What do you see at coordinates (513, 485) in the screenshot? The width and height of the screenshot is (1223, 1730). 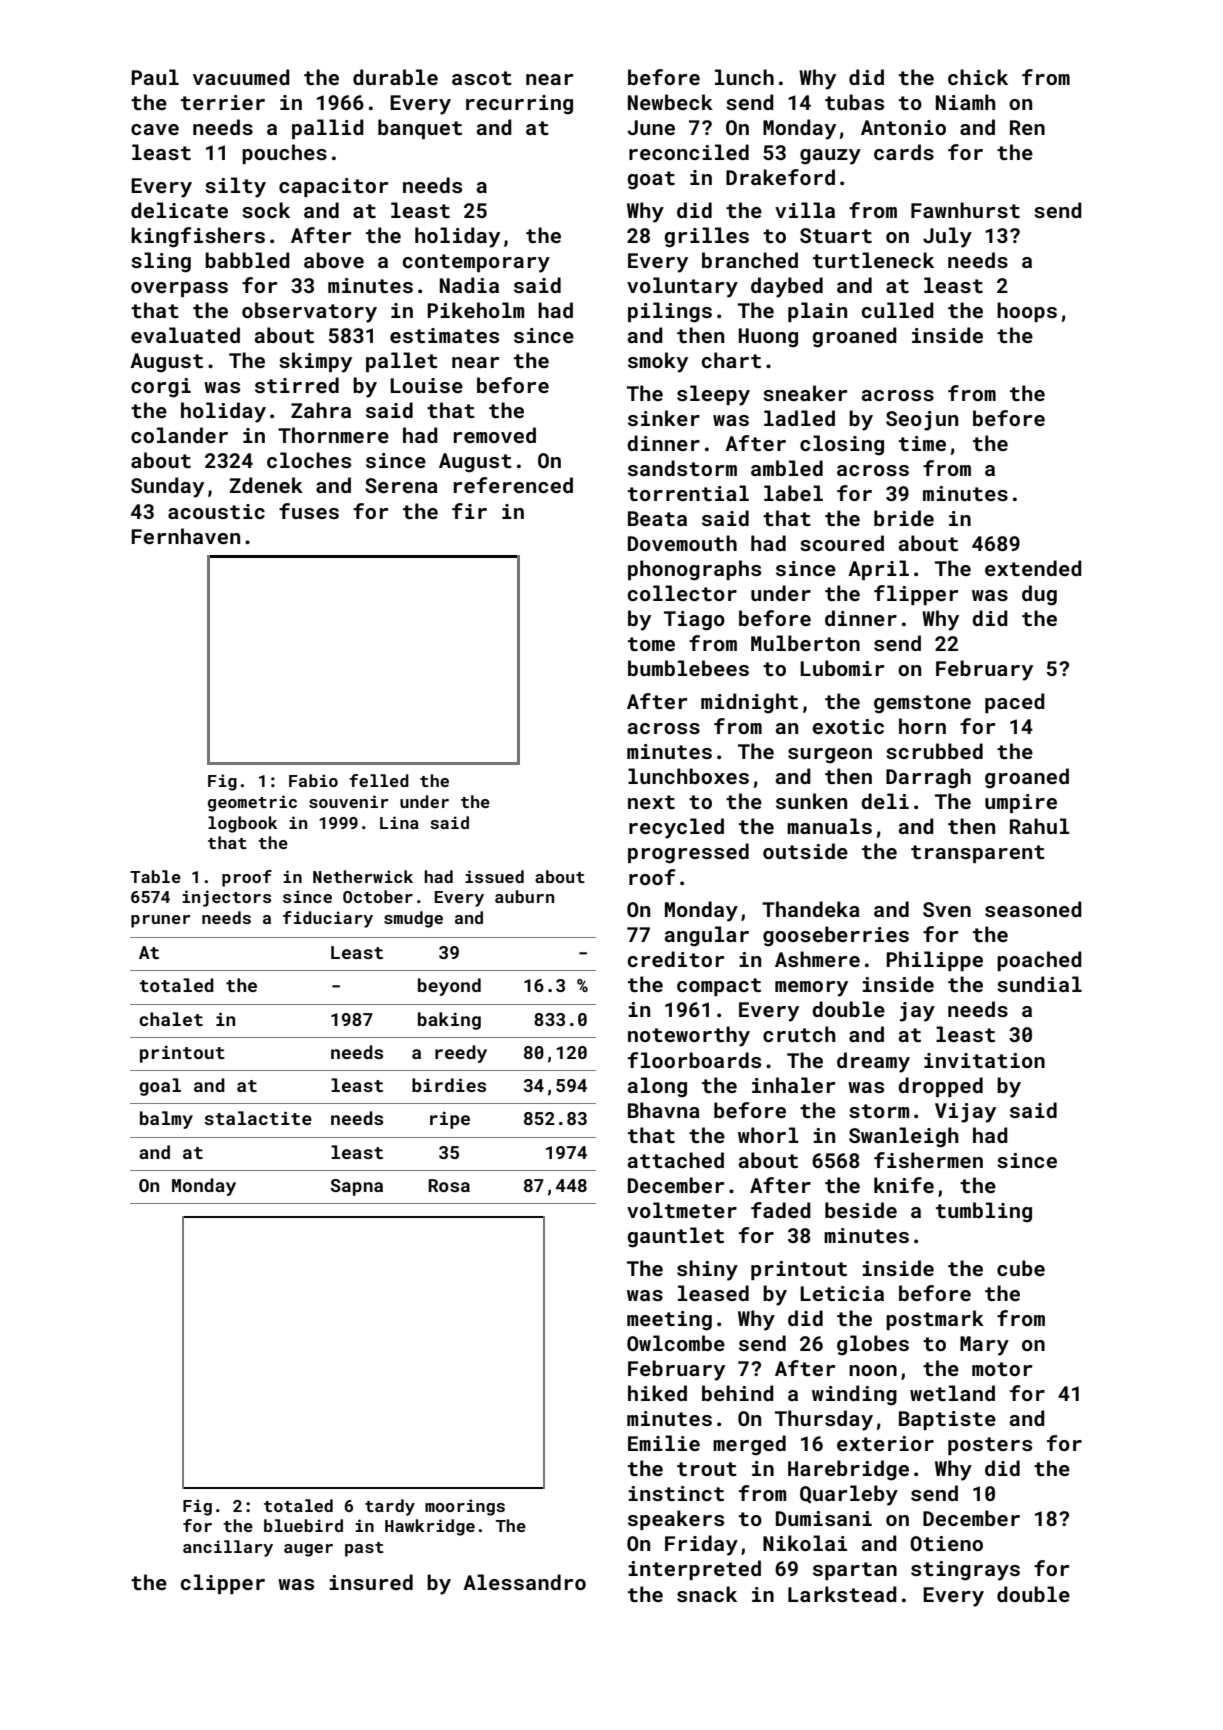 I see `referenced` at bounding box center [513, 485].
